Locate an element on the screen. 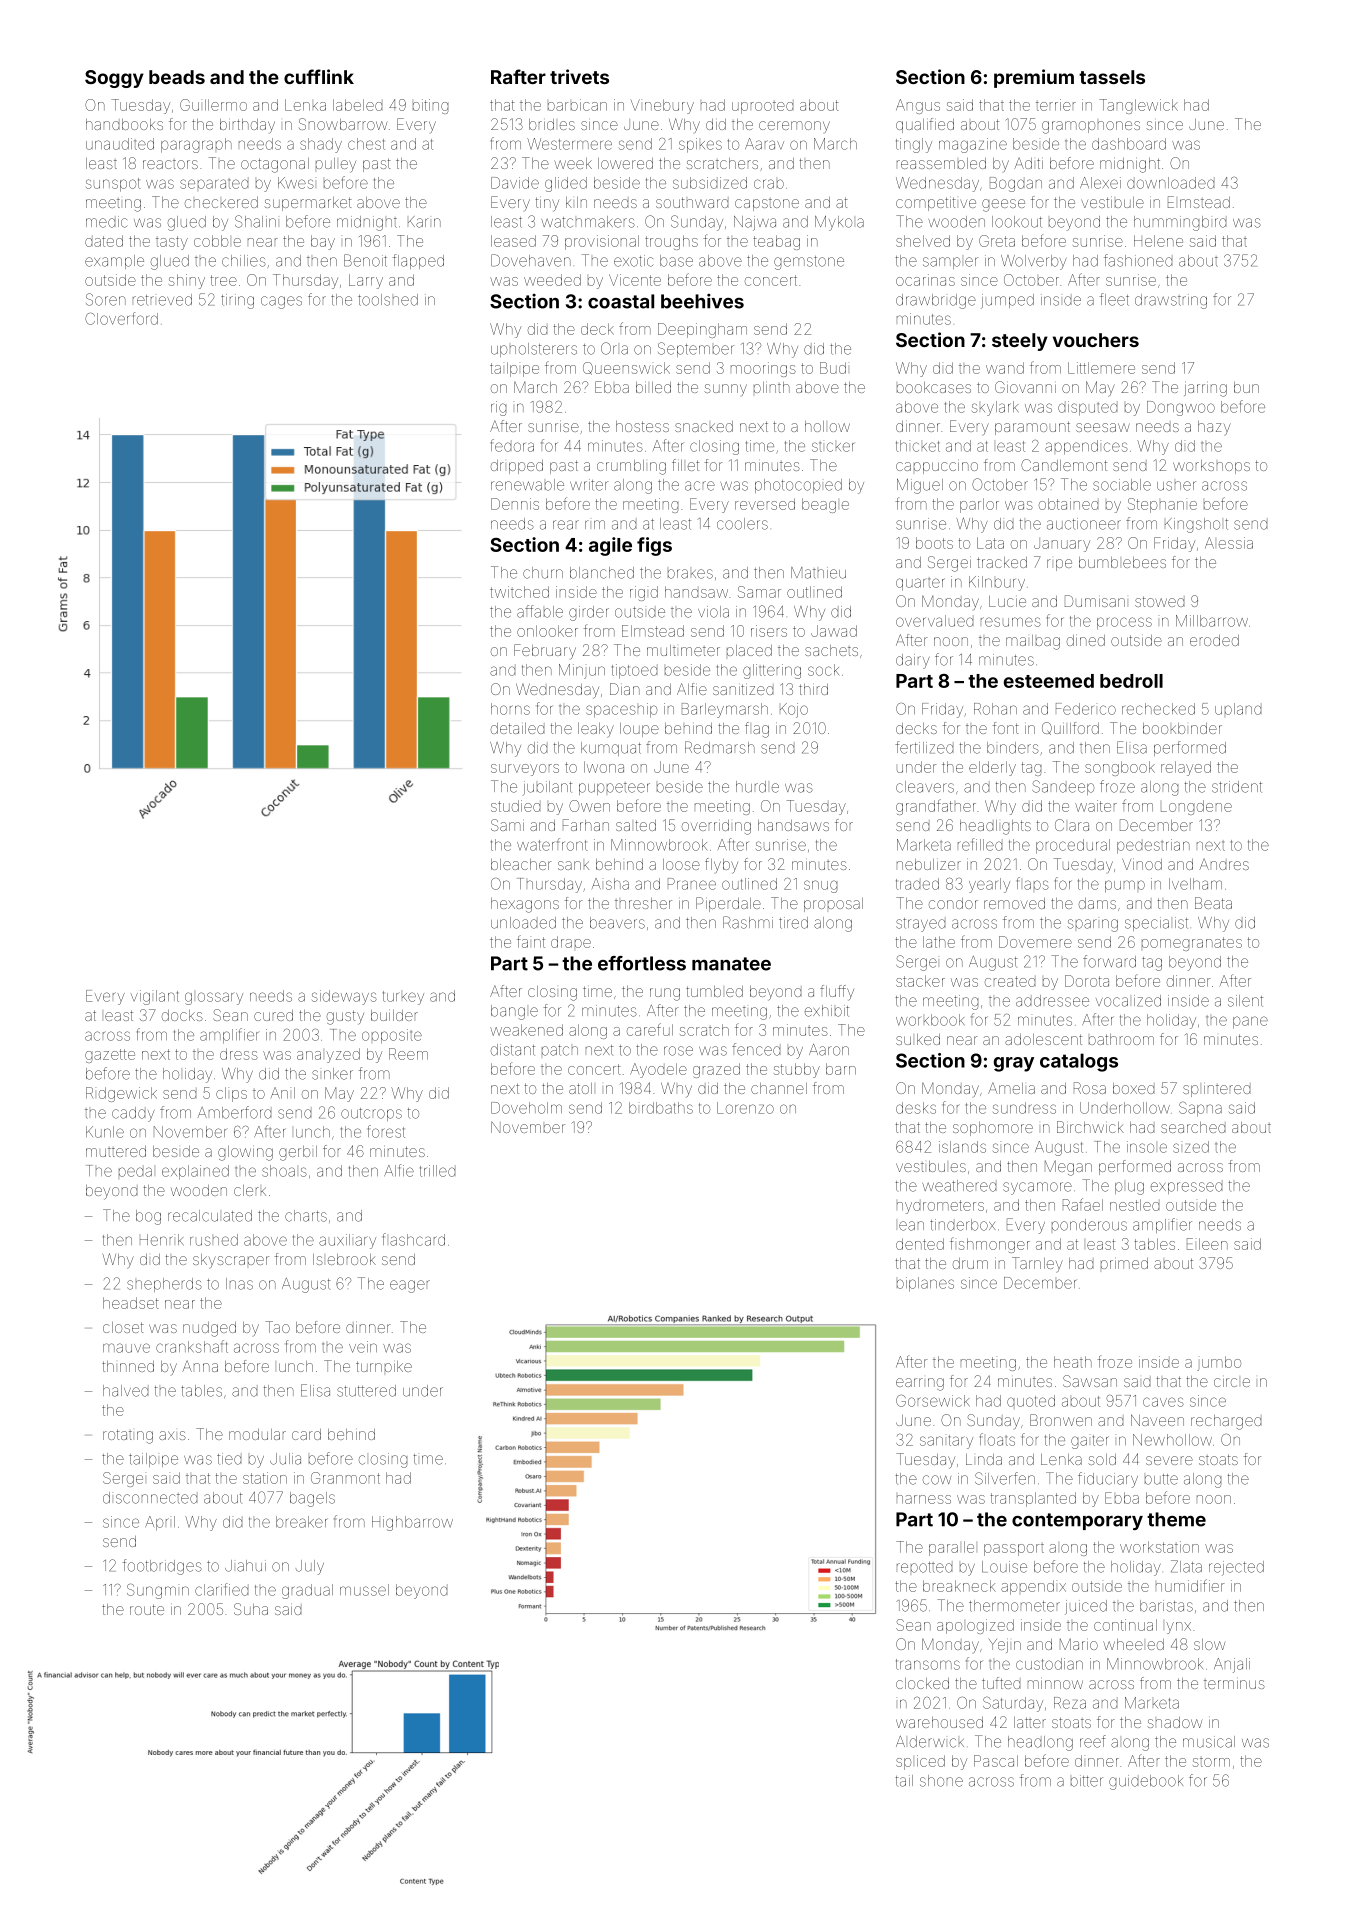 This screenshot has width=1356, height=1917. provisional is located at coordinates (602, 242).
